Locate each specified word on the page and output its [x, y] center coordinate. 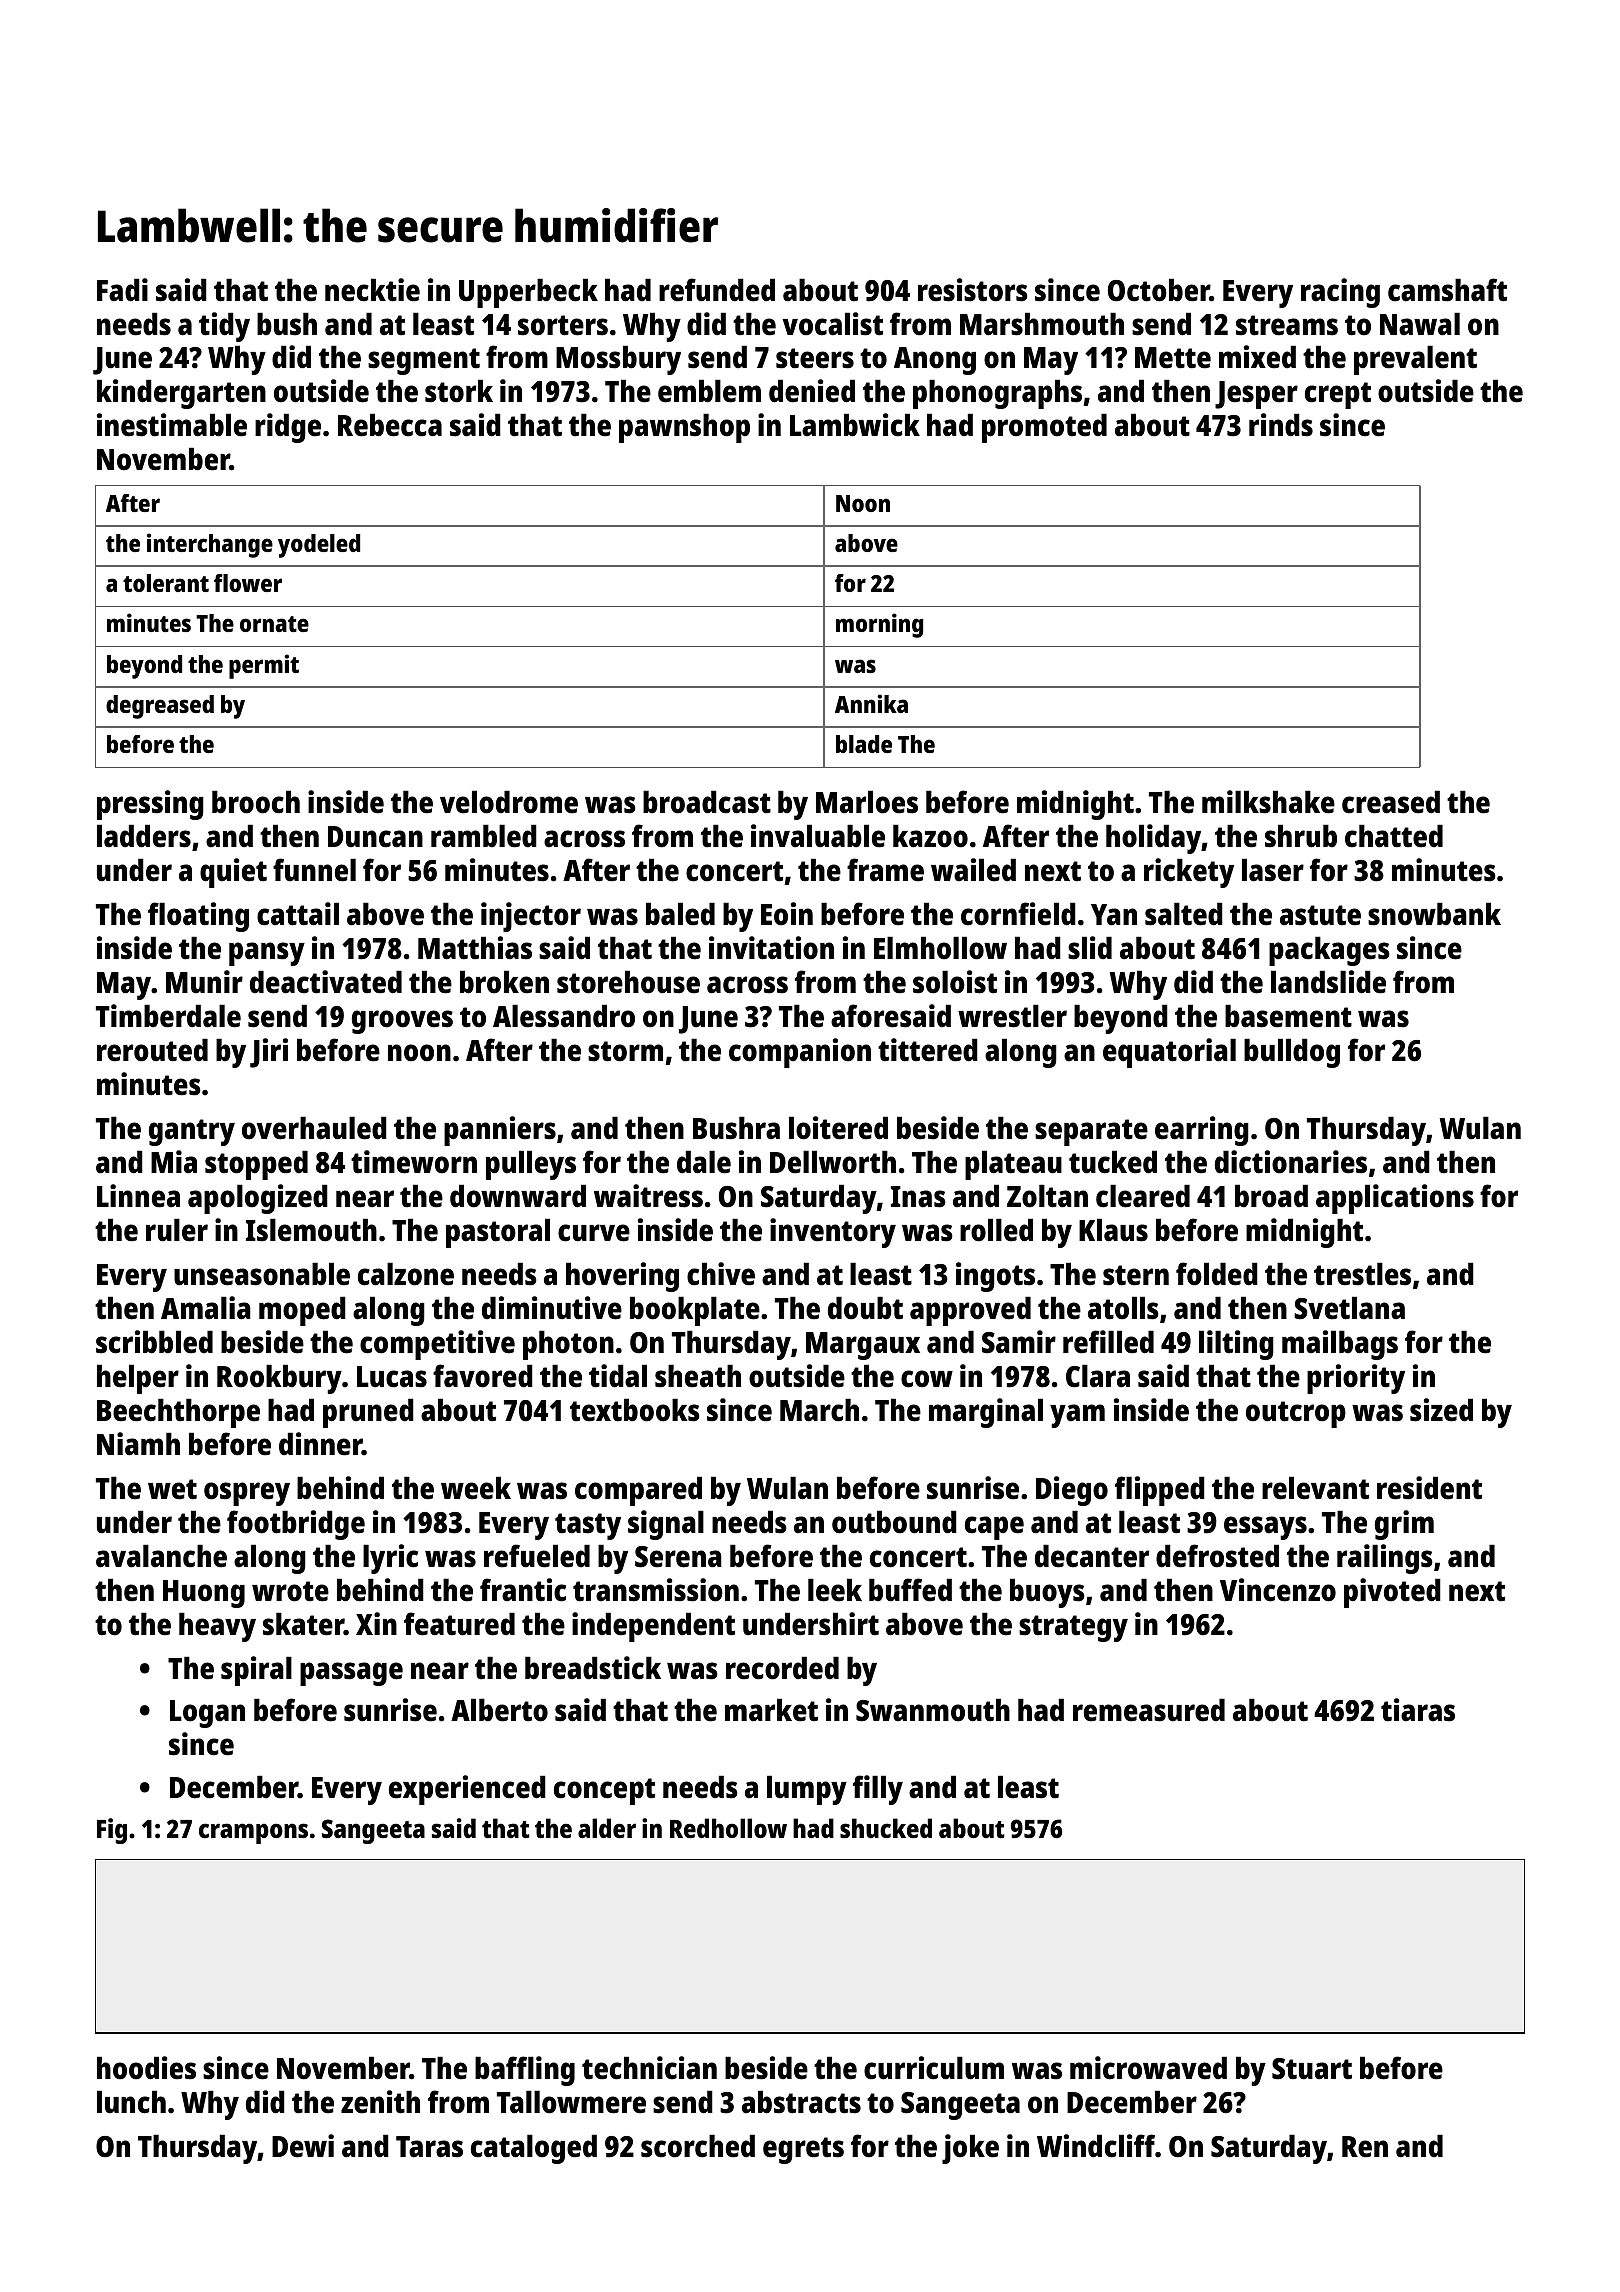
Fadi [122, 290]
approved [970, 1311]
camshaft [1447, 290]
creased [1391, 802]
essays [1265, 1528]
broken [504, 982]
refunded [717, 290]
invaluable [818, 836]
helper [138, 1379]
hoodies [146, 2068]
